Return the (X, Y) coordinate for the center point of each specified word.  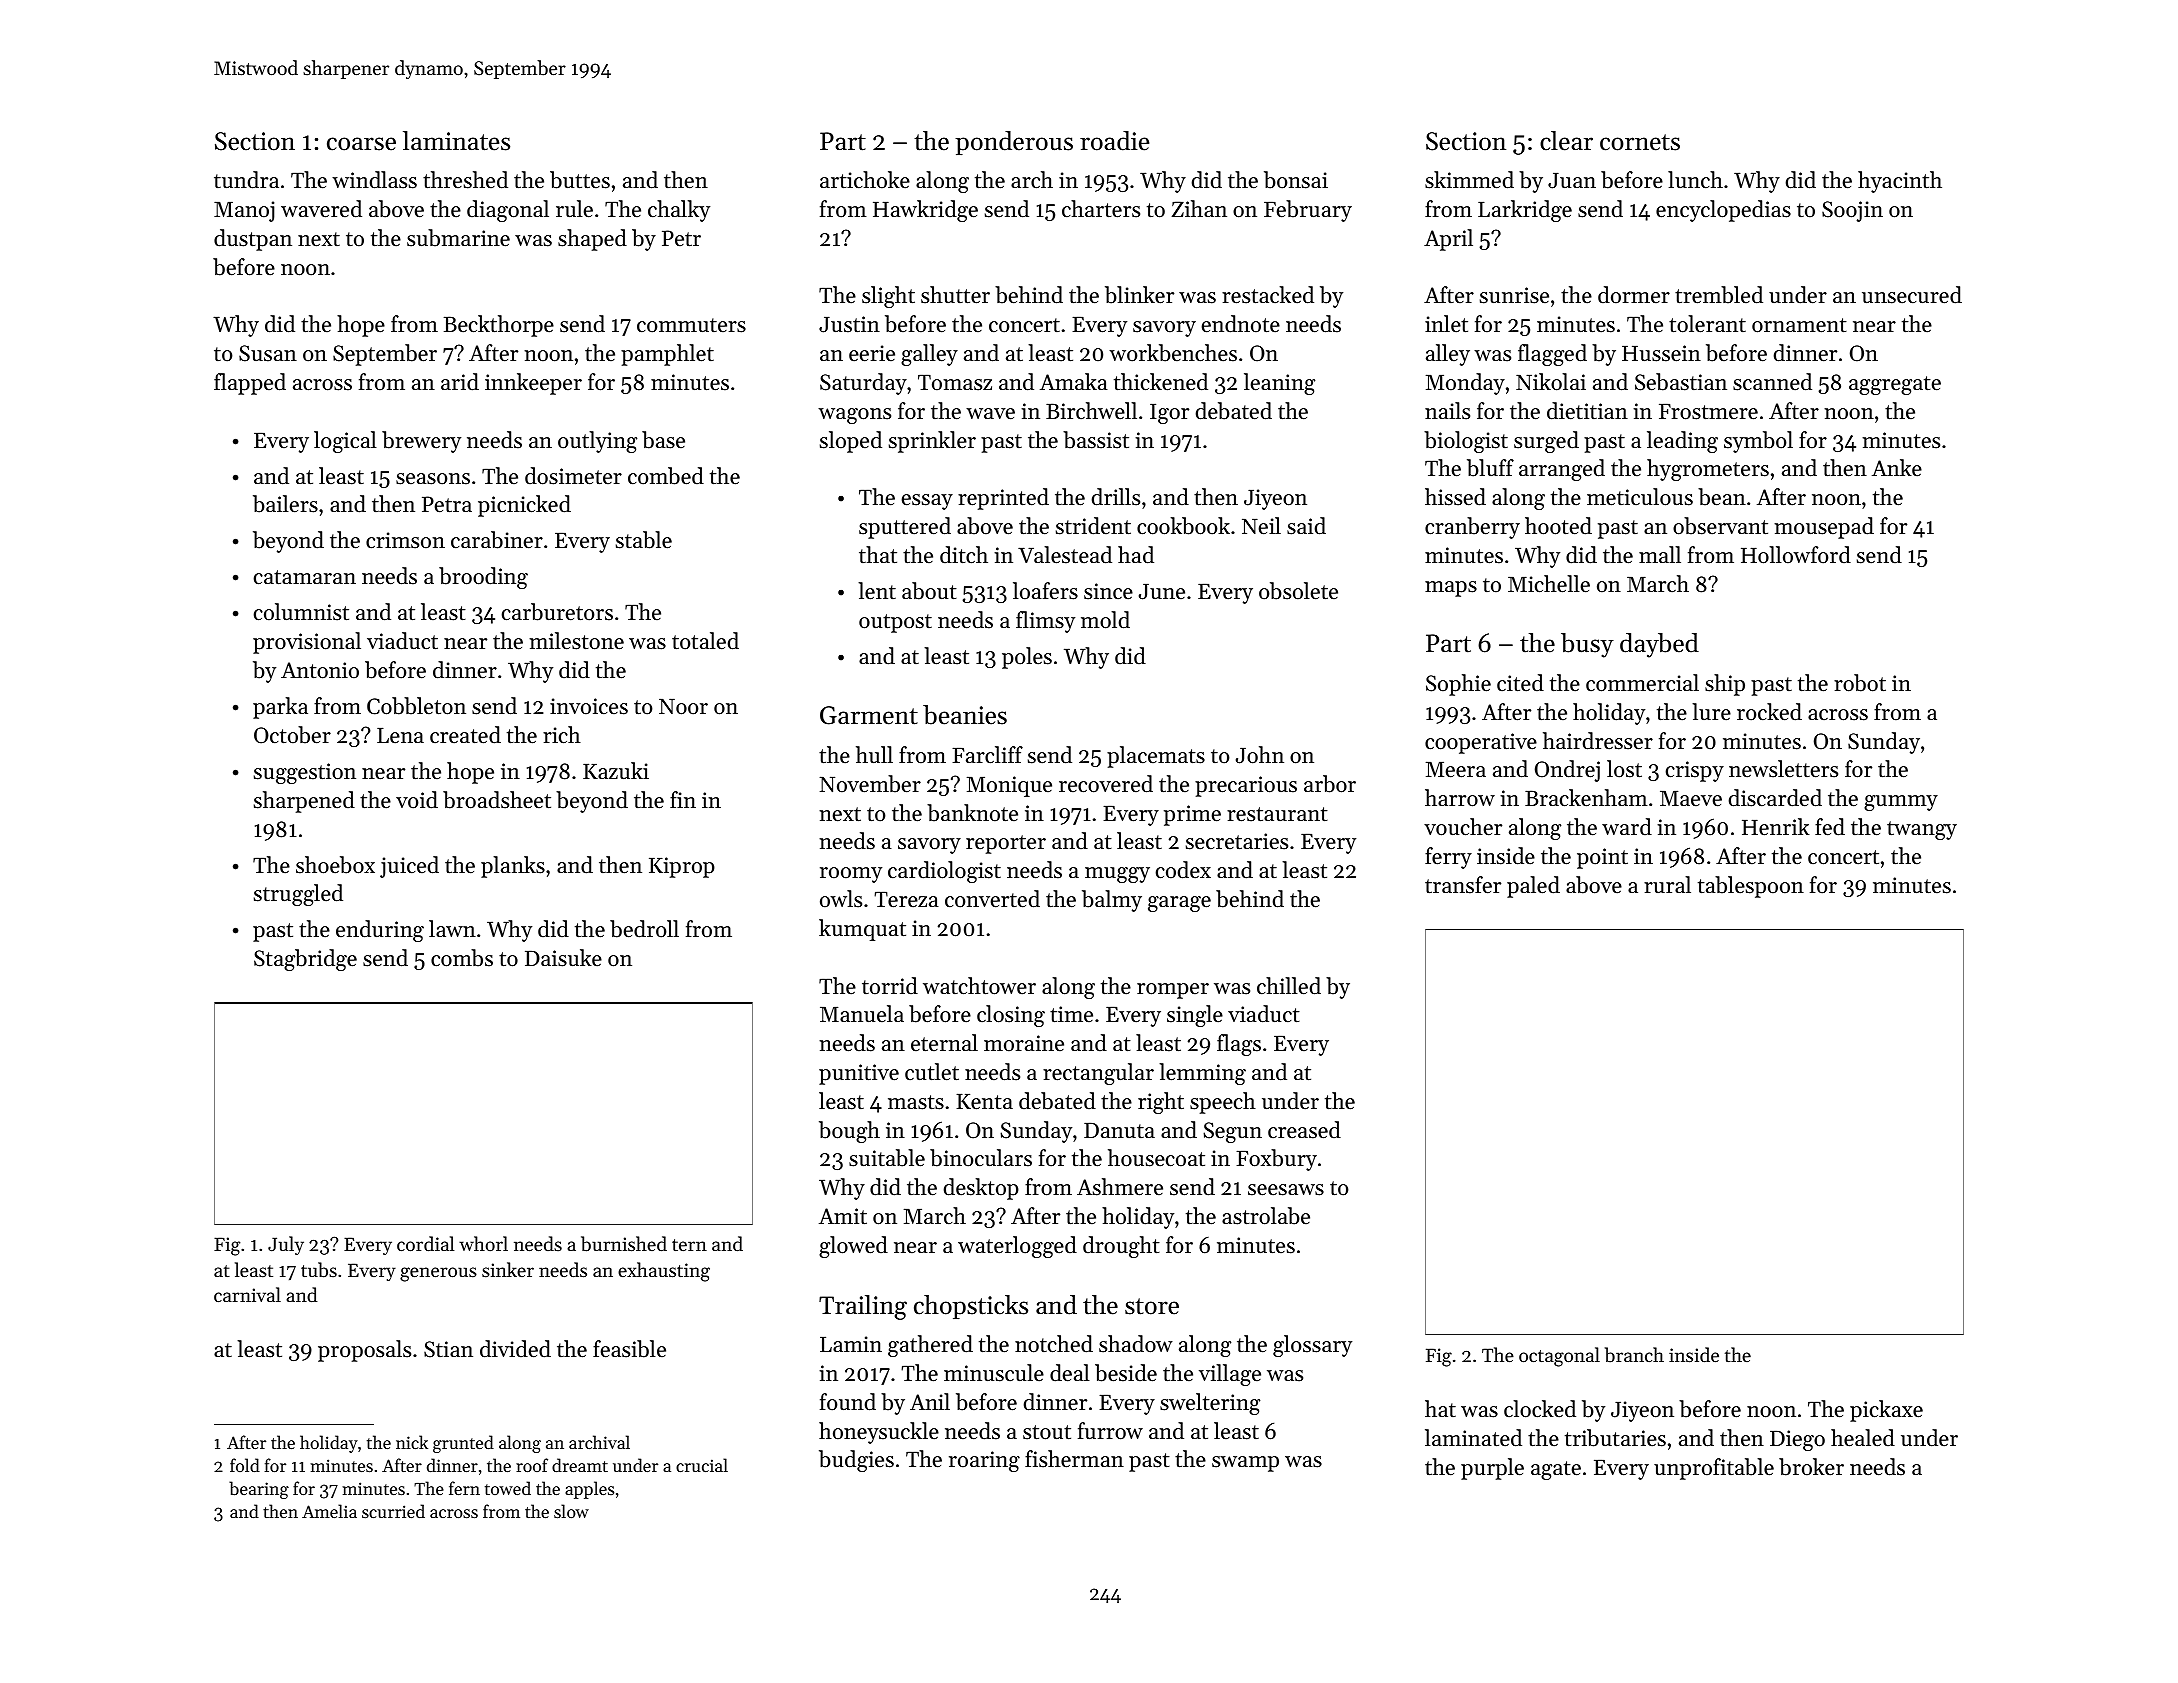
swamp (1245, 1464)
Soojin (1852, 211)
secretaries (1237, 841)
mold (1105, 620)
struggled (298, 895)
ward (1627, 827)
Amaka (1074, 381)
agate (1556, 1470)
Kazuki (616, 771)
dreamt (580, 1465)
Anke (1897, 468)
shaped (592, 240)
